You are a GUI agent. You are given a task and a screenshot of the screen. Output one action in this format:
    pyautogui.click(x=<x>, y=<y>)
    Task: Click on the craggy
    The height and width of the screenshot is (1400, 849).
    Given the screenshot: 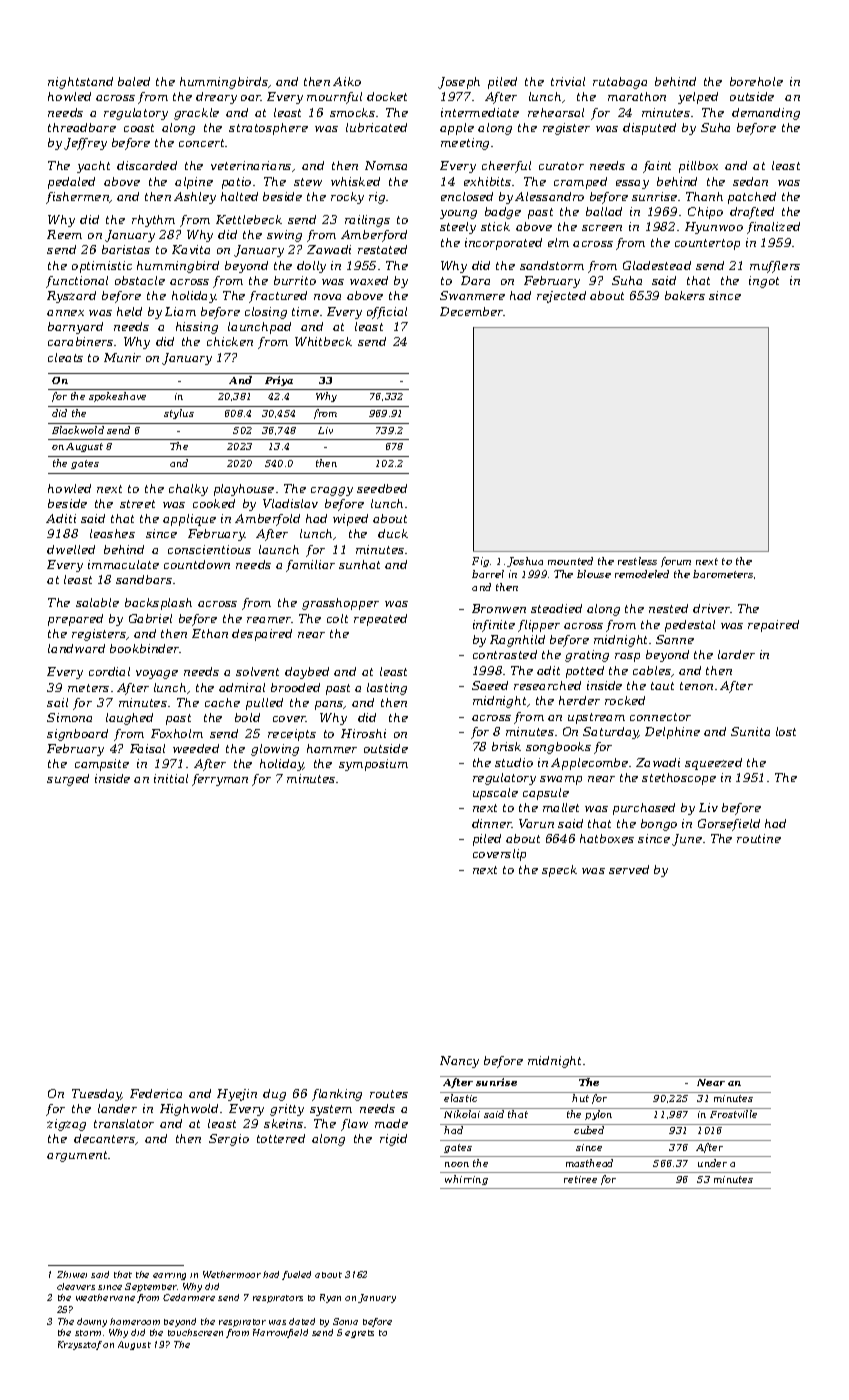 What is the action you would take?
    pyautogui.click(x=332, y=491)
